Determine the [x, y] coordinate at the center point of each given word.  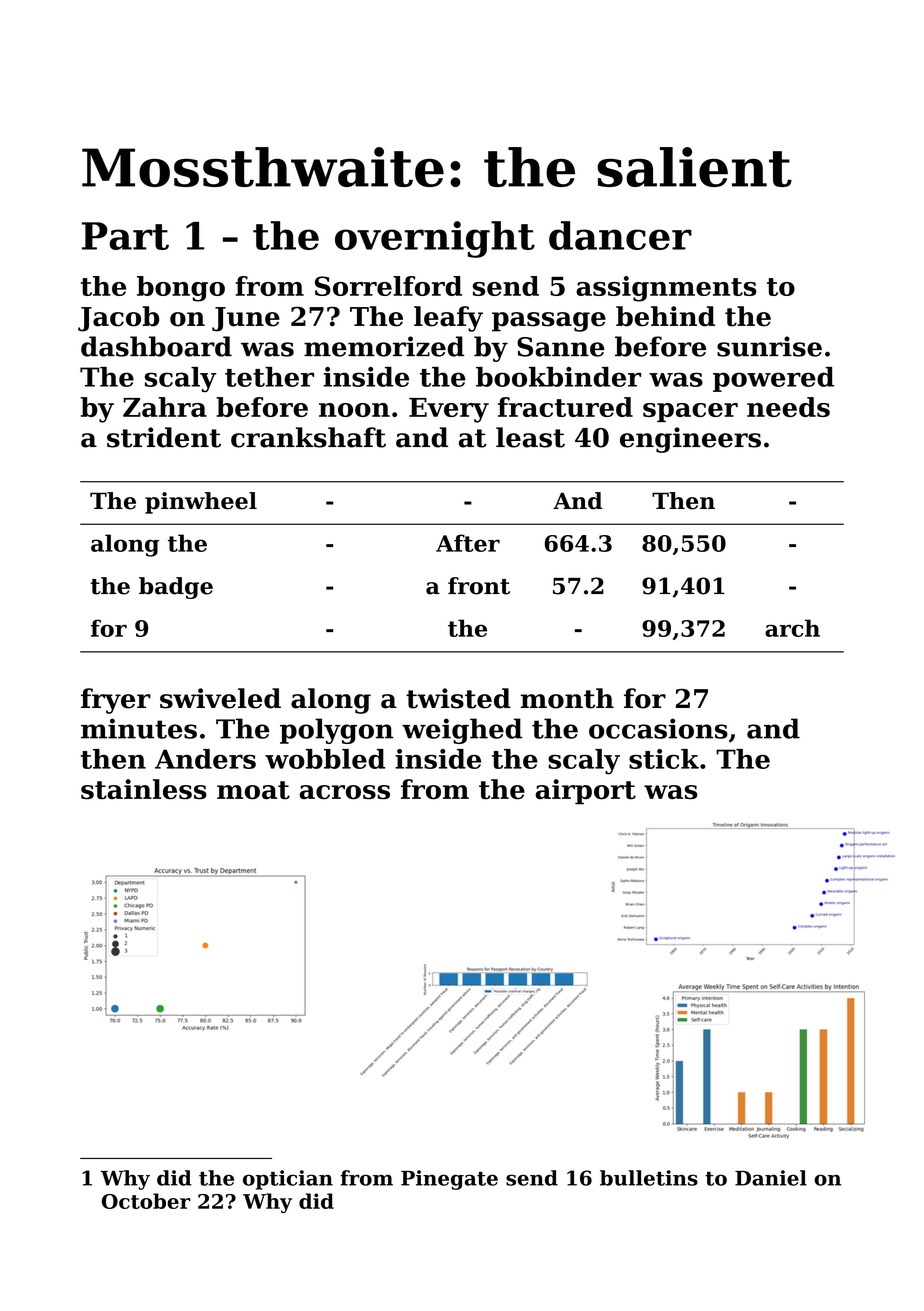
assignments [666, 289]
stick [664, 759]
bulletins [649, 1178]
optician [288, 1180]
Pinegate [449, 1180]
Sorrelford [388, 286]
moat [253, 790]
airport [586, 792]
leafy [448, 319]
